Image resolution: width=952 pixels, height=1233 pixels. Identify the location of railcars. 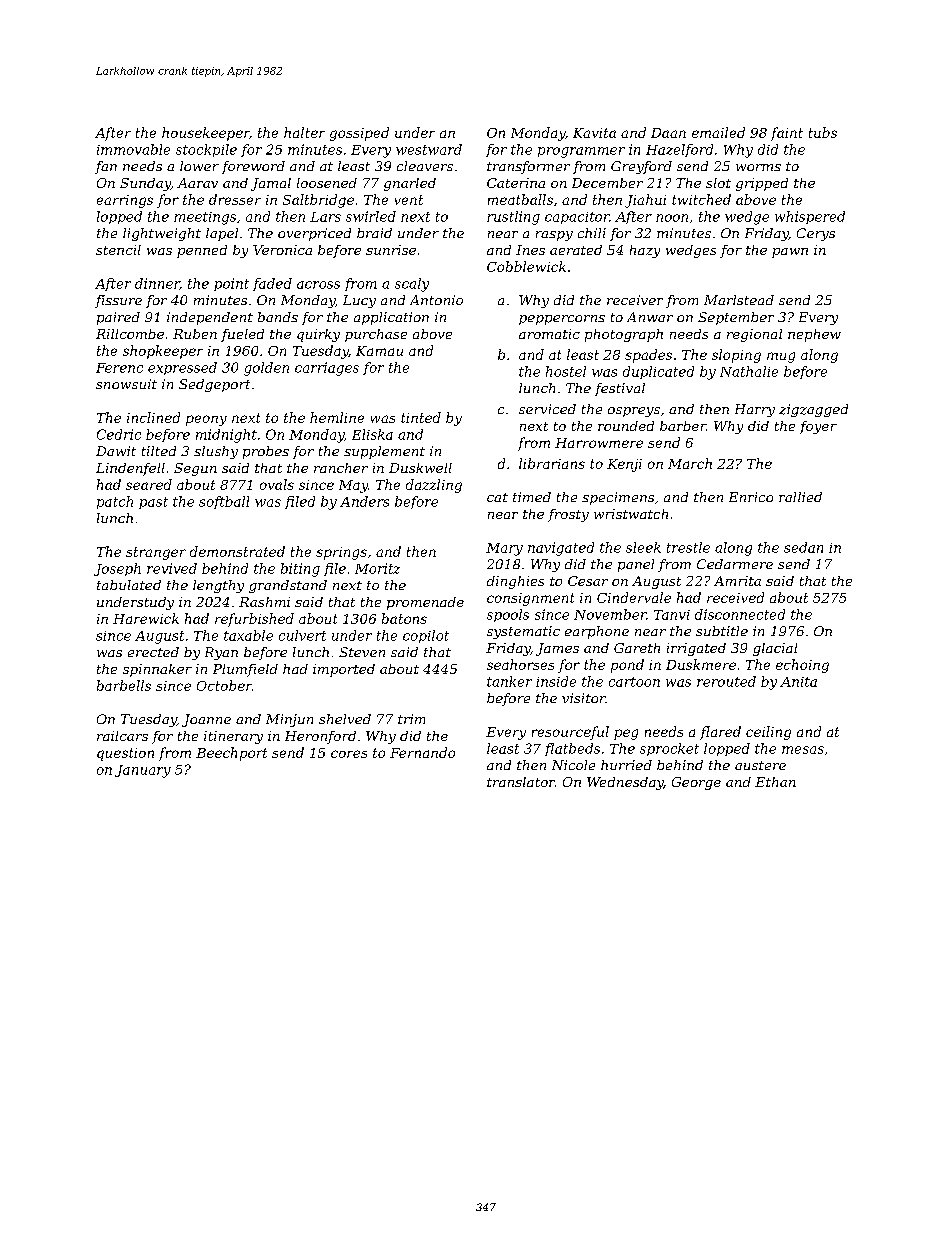
(122, 736).
